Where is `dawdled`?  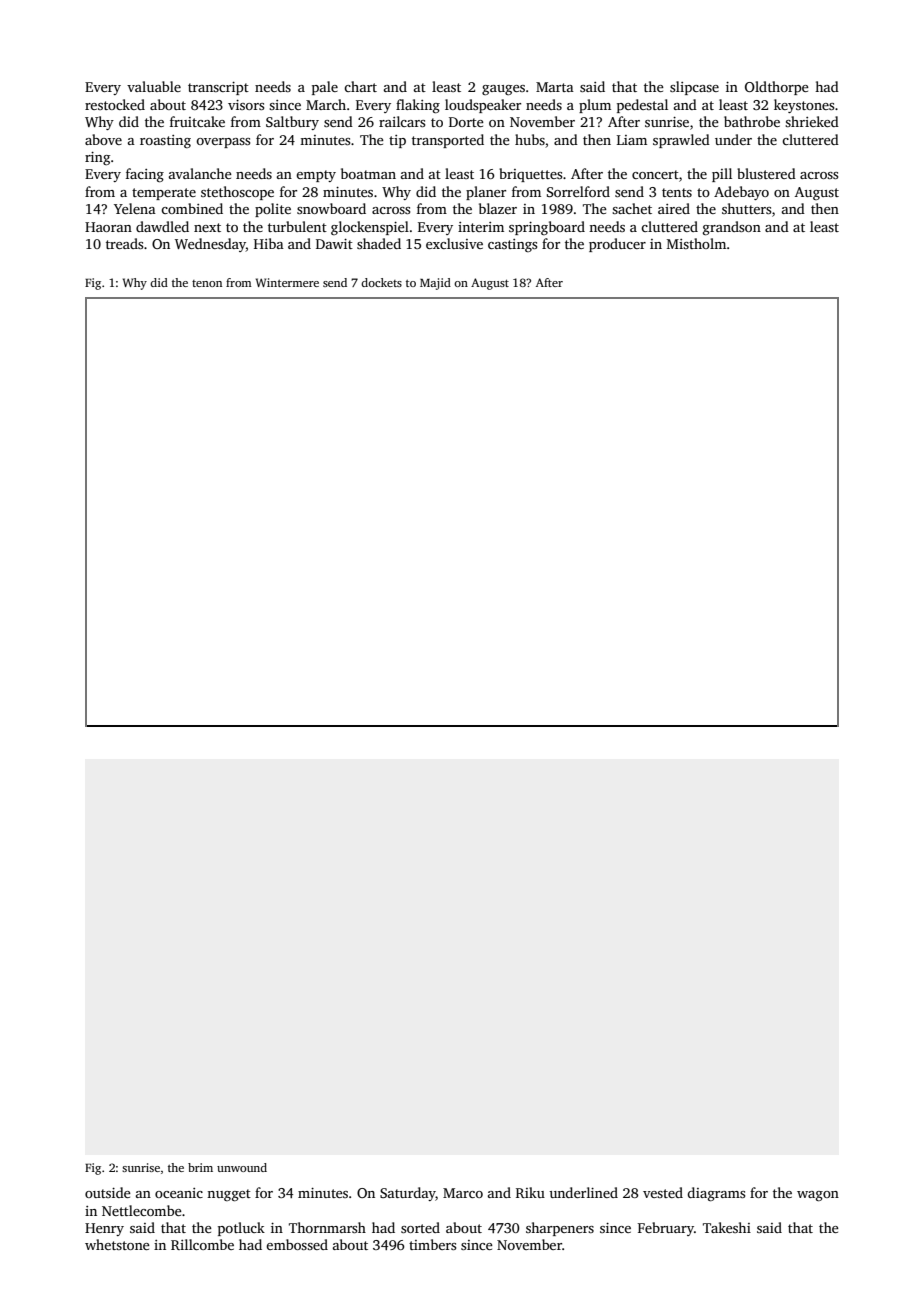 dawdled is located at coordinates (162, 226).
